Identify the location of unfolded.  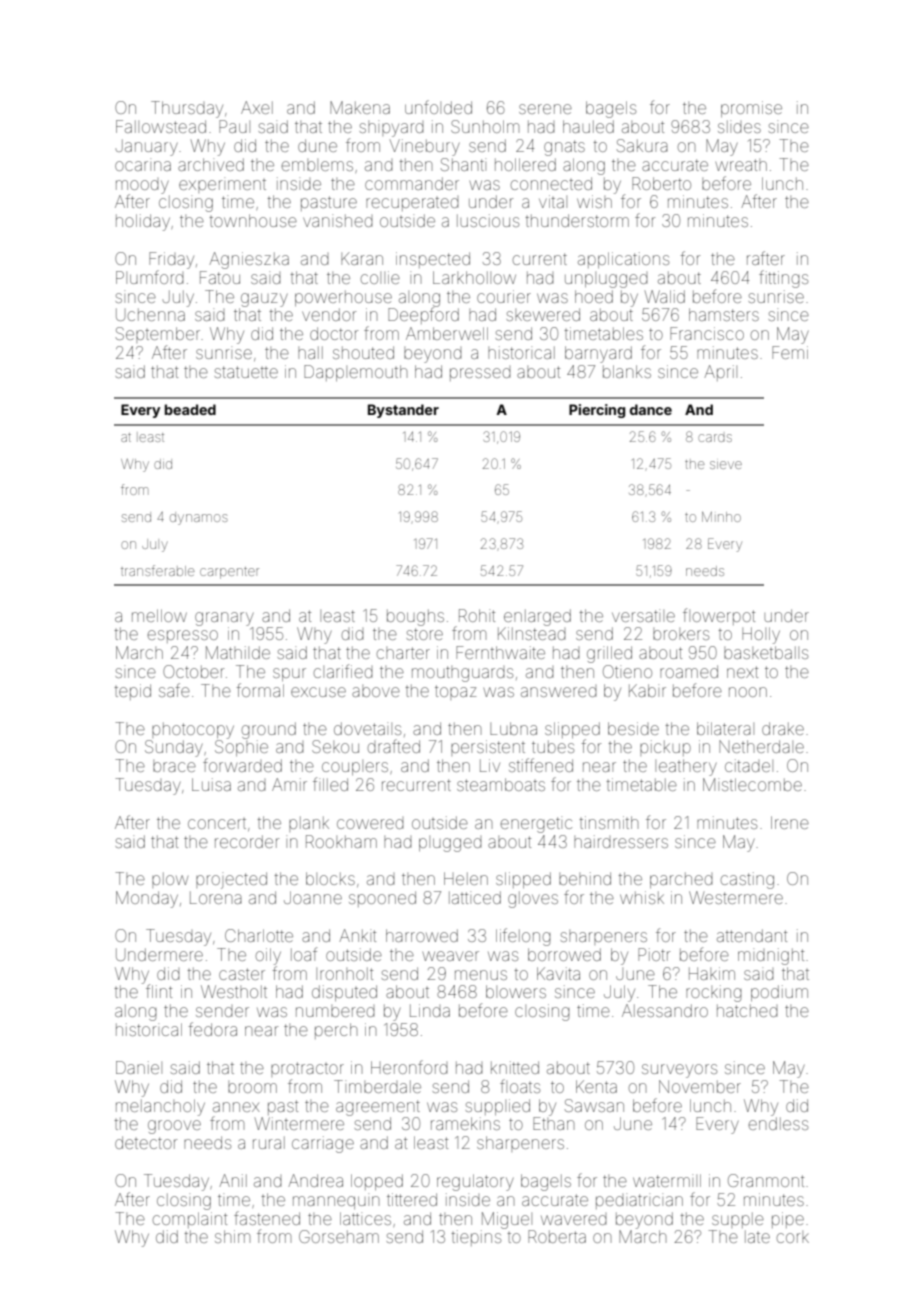
(438, 107).
